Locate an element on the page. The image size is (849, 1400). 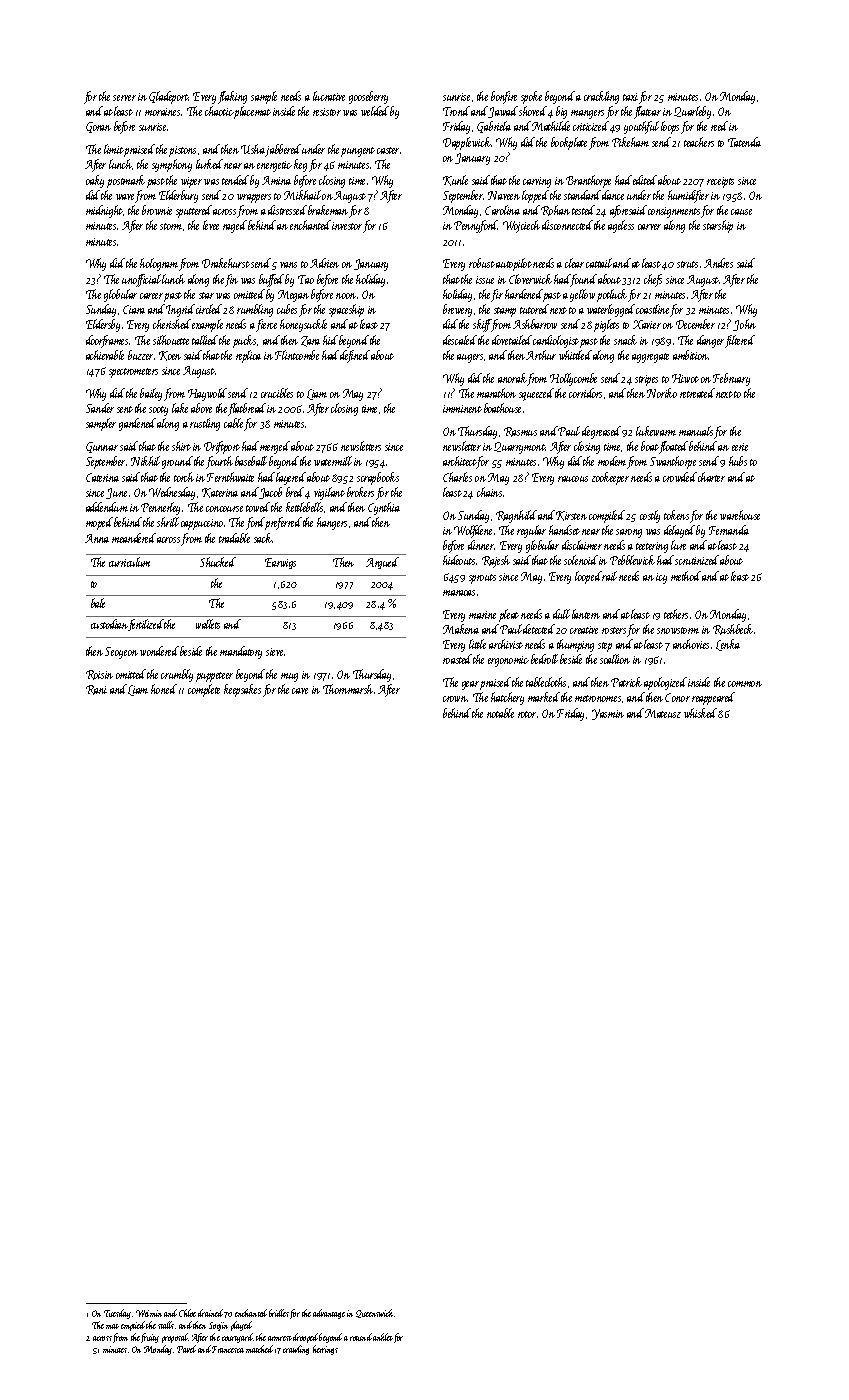
Adrien is located at coordinates (324, 263).
